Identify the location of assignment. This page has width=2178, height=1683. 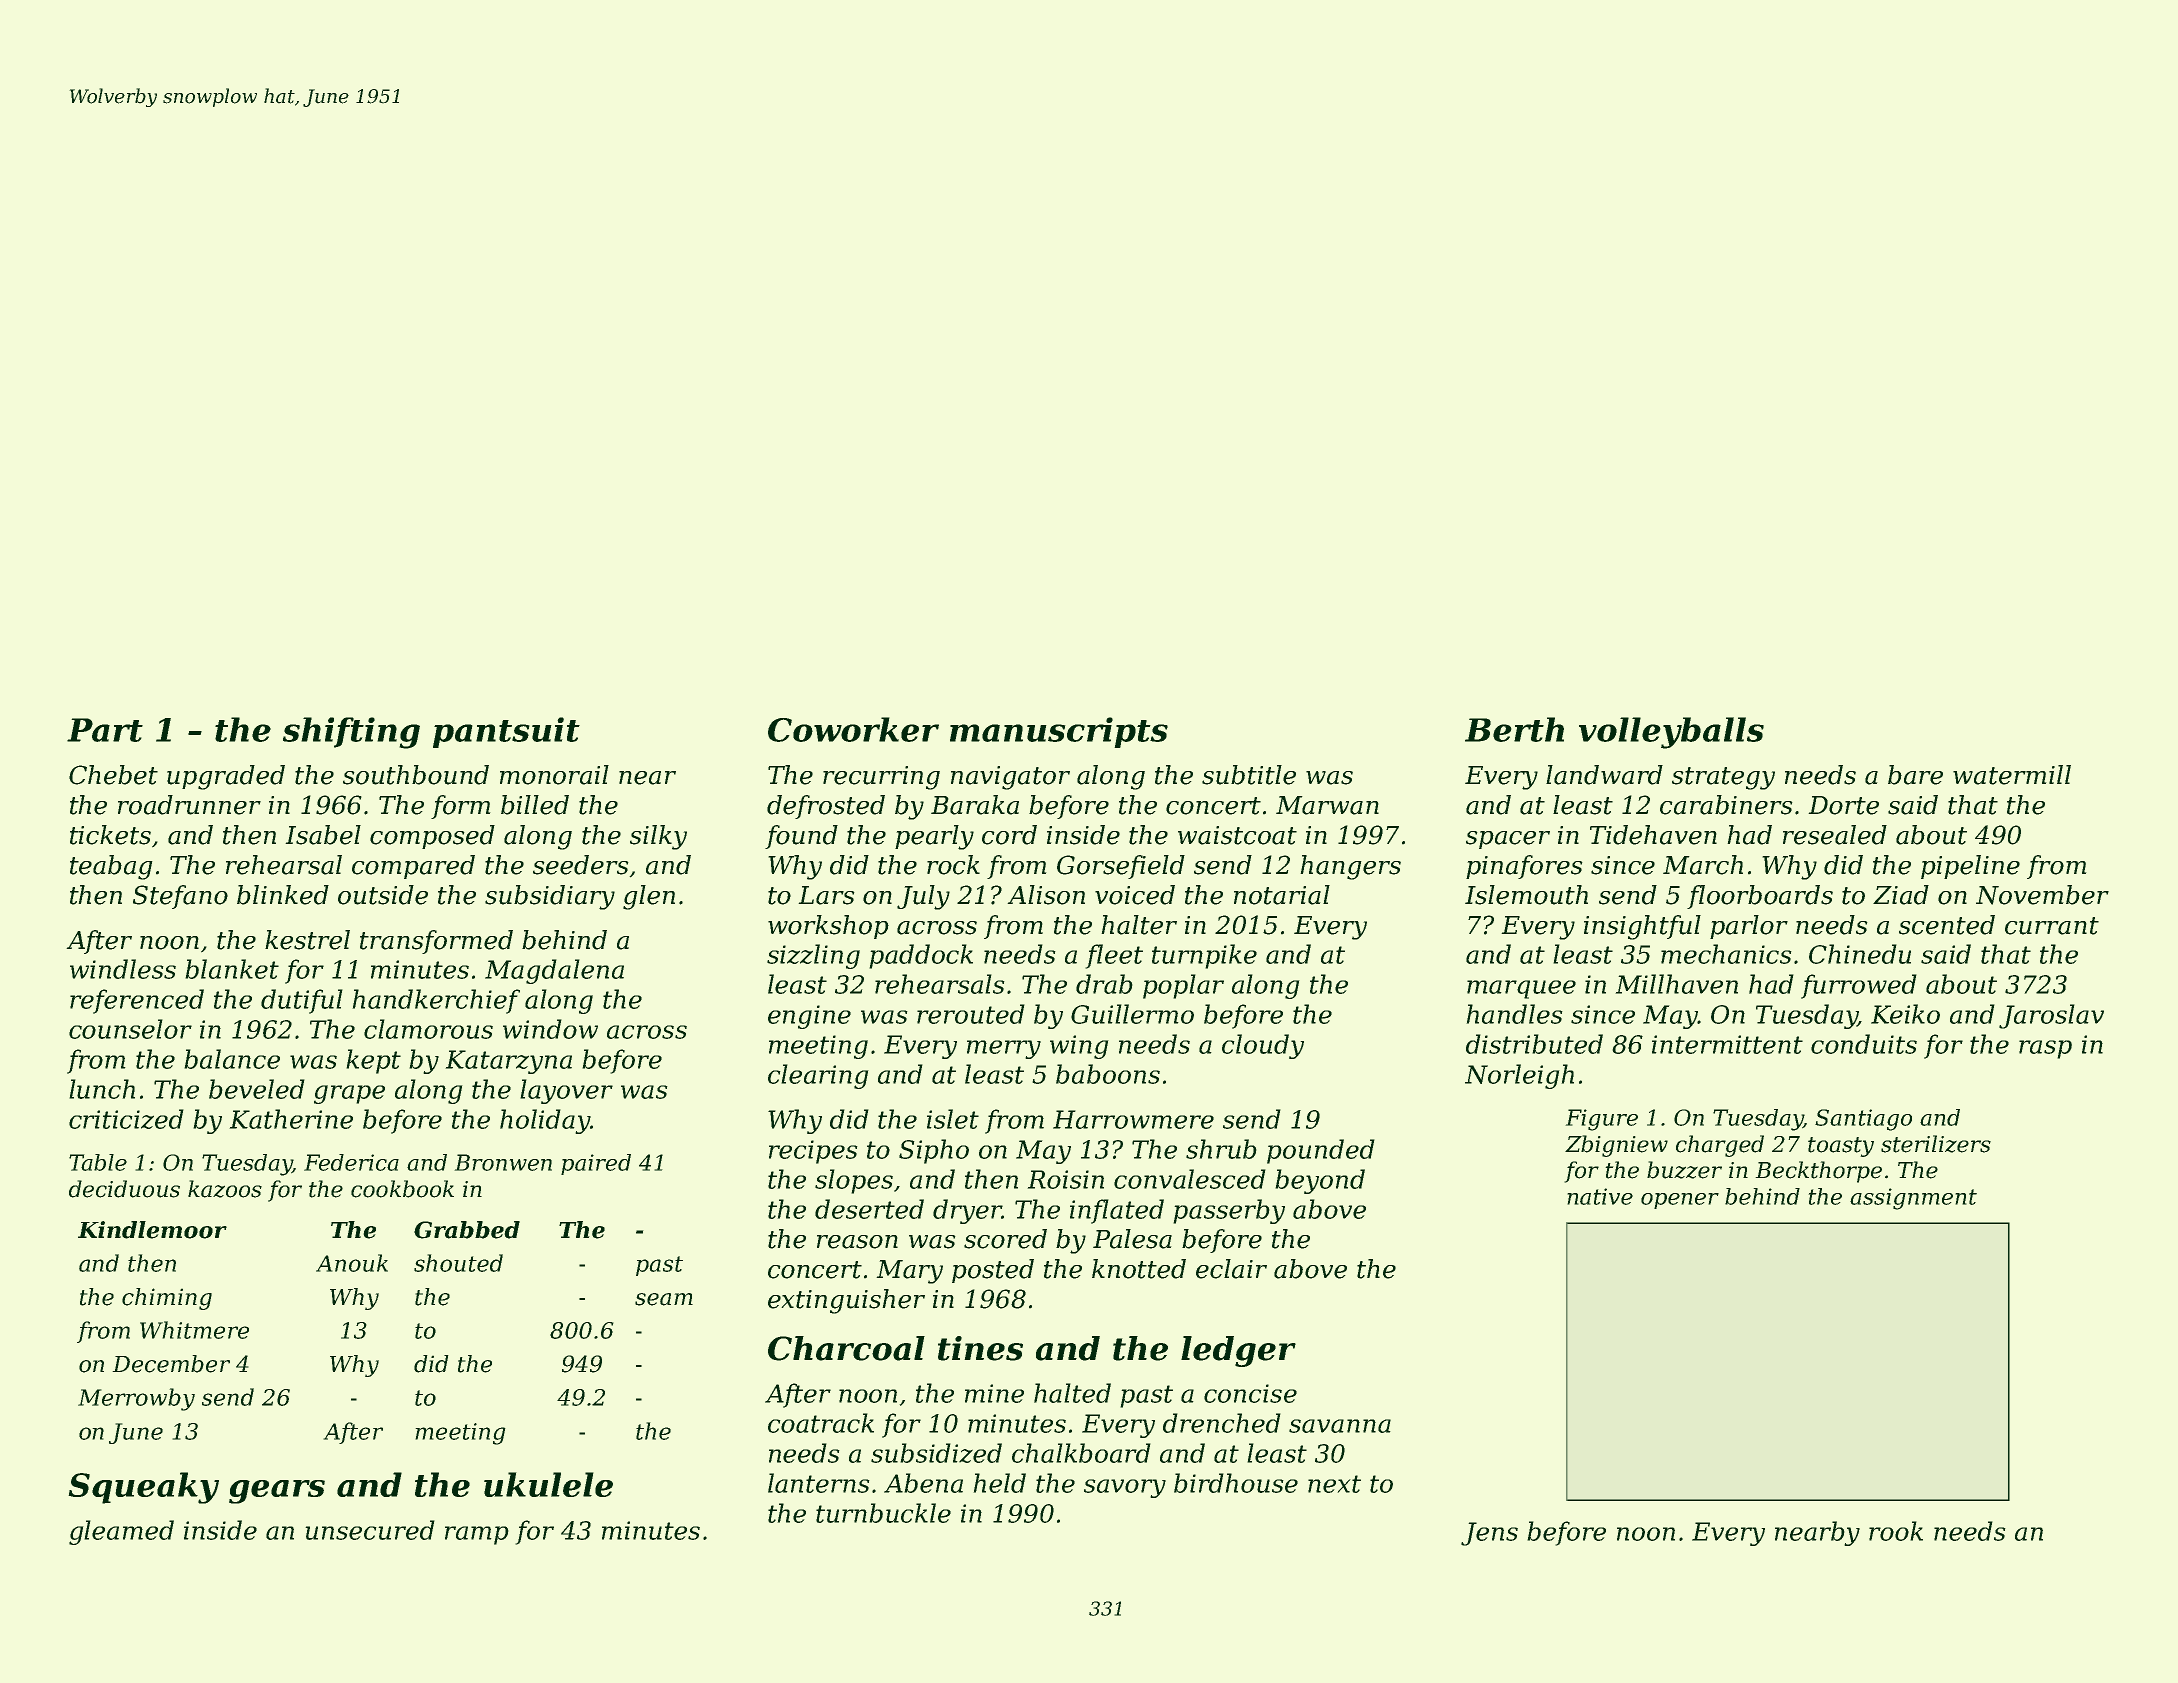
(1913, 1199).
